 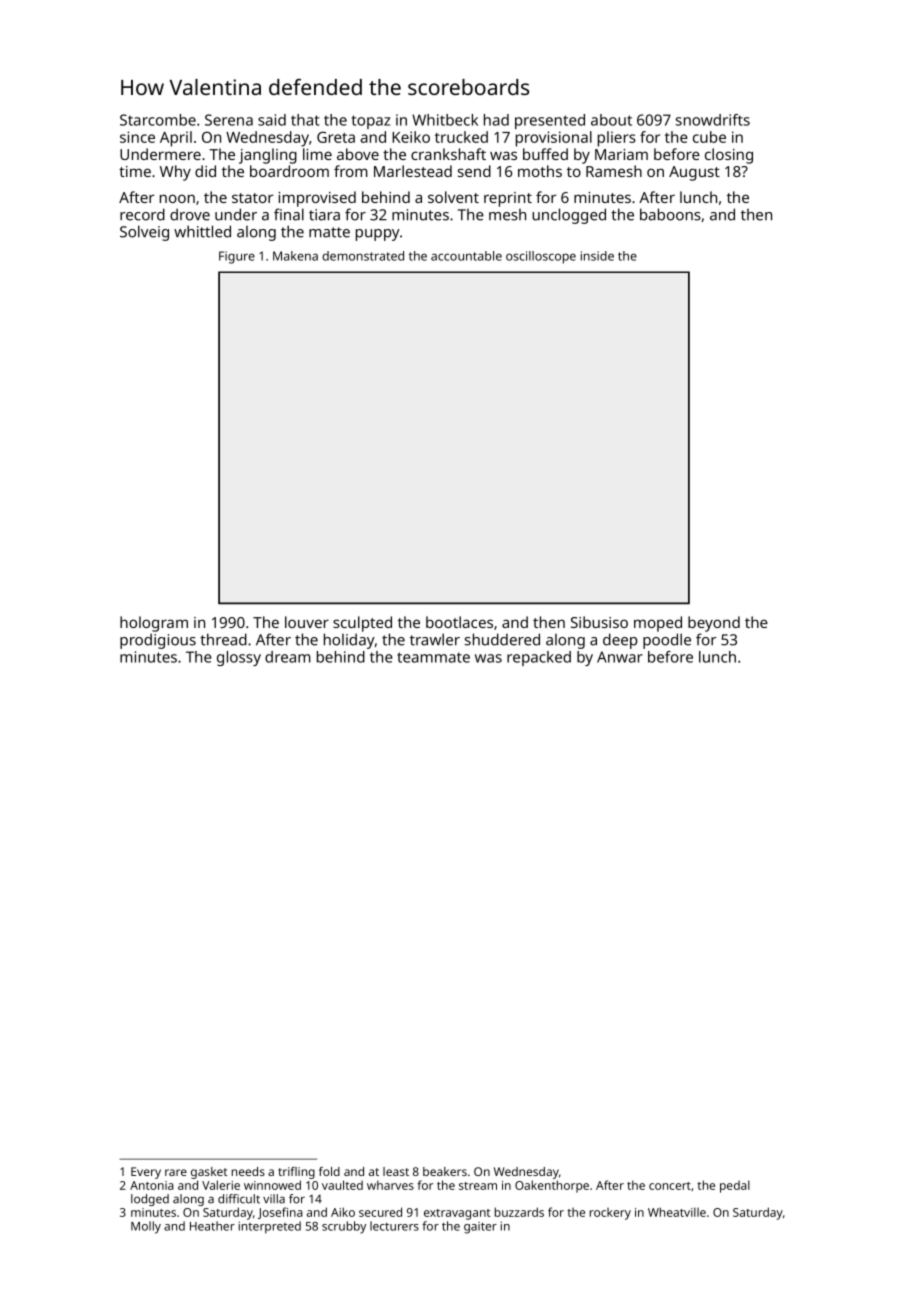 I want to click on teammate, so click(x=433, y=657).
